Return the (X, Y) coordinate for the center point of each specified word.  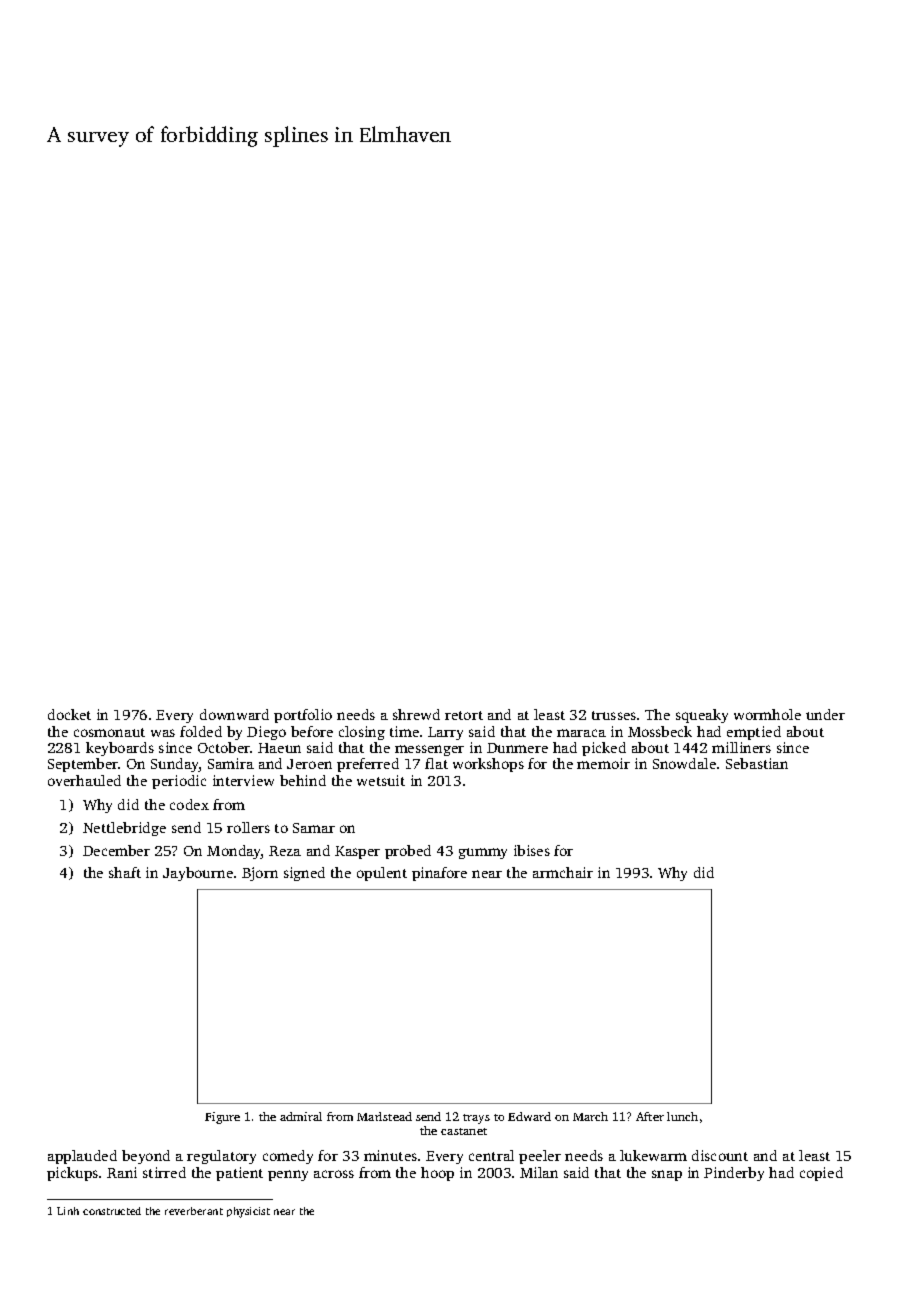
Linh (68, 1211)
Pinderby (734, 1174)
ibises (532, 850)
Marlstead (384, 1116)
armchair (563, 872)
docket (69, 714)
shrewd (416, 714)
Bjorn (260, 874)
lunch (682, 1116)
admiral (301, 1116)
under (825, 714)
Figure (222, 1118)
